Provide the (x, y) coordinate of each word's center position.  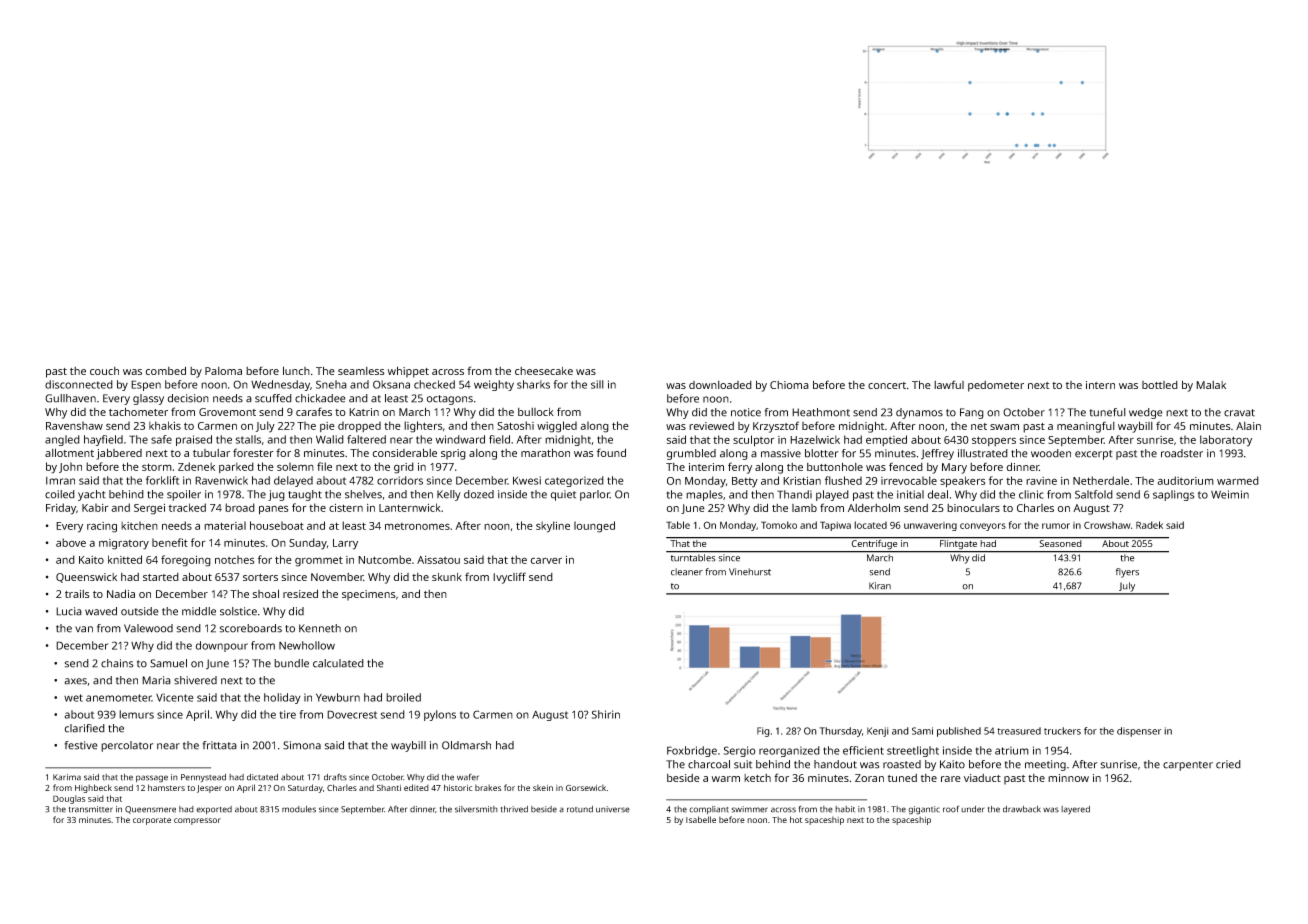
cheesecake (544, 371)
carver (546, 560)
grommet (319, 561)
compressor (197, 821)
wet (73, 698)
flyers (1127, 573)
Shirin (606, 714)
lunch (296, 370)
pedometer (996, 386)
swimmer (750, 809)
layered (1075, 810)
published (959, 732)
